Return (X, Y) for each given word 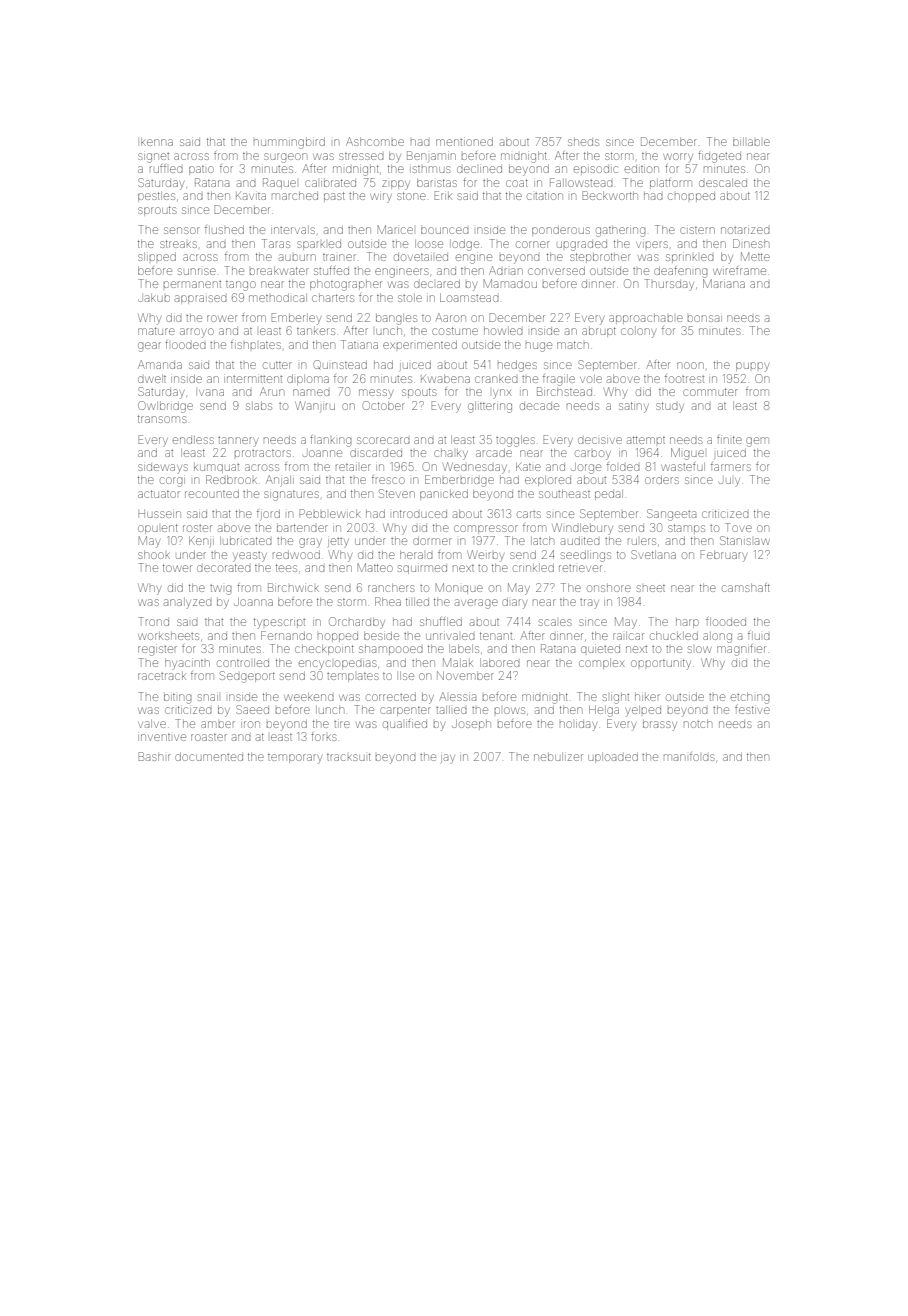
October (384, 405)
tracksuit (349, 757)
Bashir (154, 756)
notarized (745, 230)
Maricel (395, 229)
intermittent (253, 379)
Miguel (687, 454)
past (334, 197)
